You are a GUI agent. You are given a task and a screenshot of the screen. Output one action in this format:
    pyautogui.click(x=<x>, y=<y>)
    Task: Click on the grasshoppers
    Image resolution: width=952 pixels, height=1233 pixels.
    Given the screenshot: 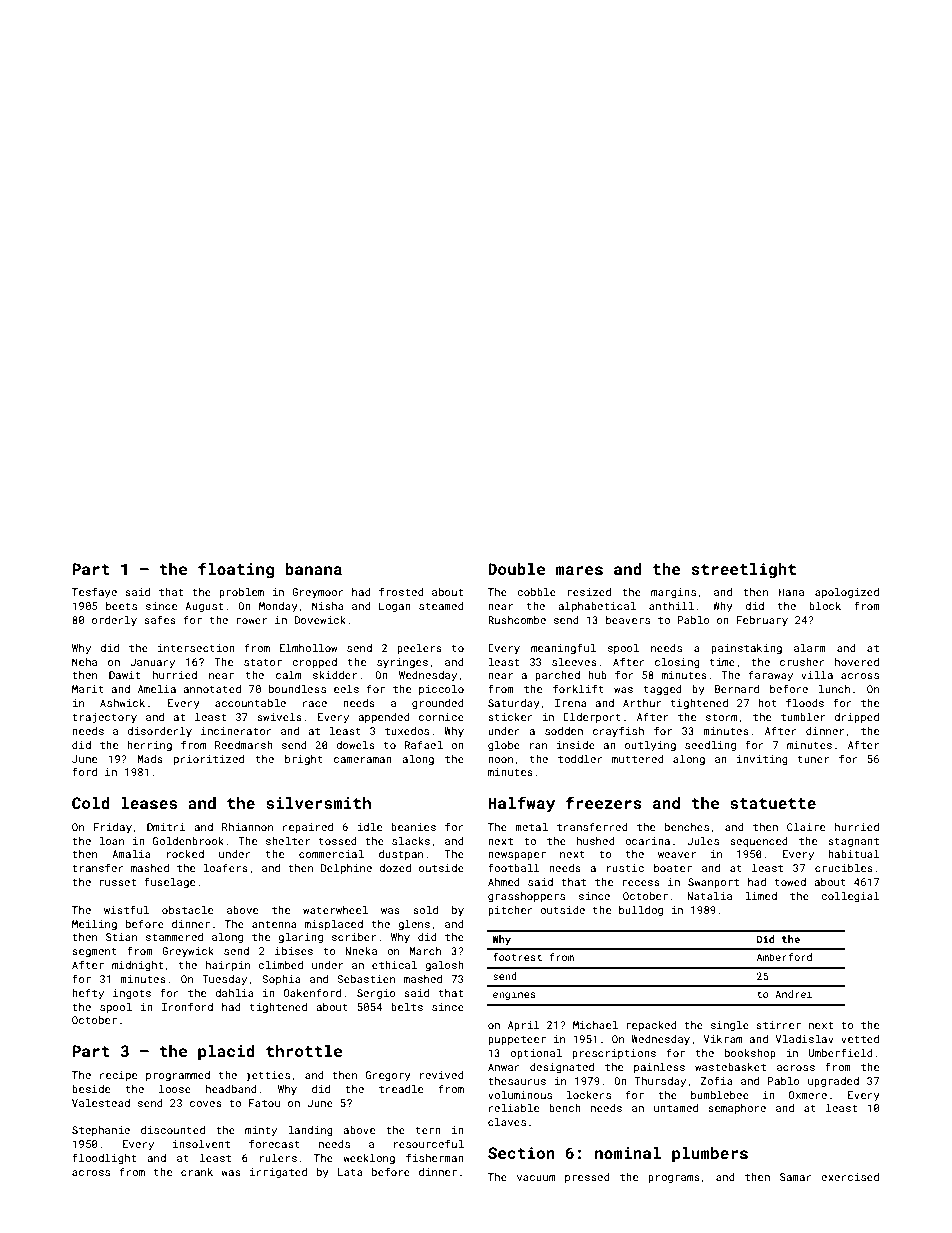 What is the action you would take?
    pyautogui.click(x=526, y=897)
